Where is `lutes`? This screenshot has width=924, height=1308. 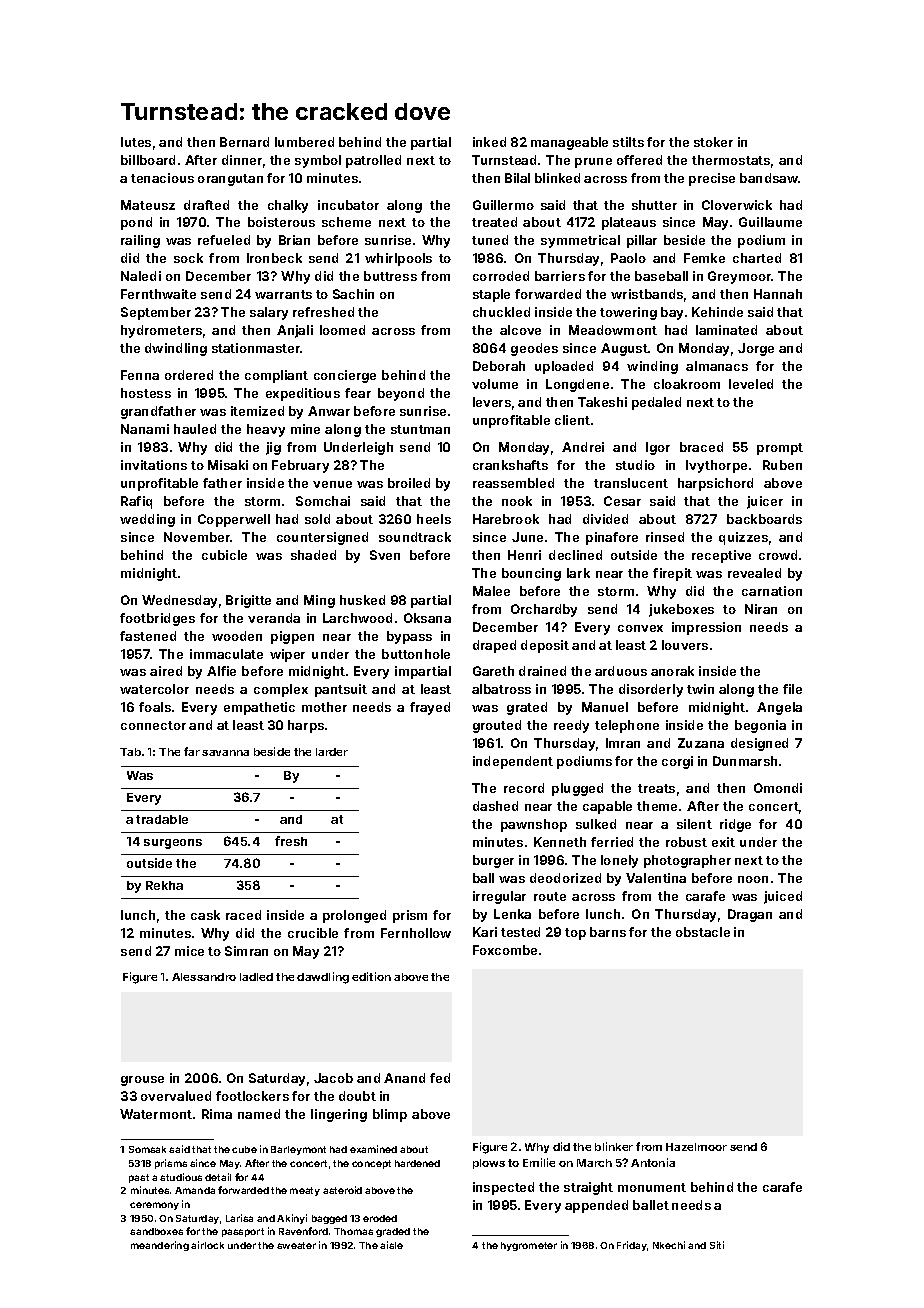 lutes is located at coordinates (136, 142).
